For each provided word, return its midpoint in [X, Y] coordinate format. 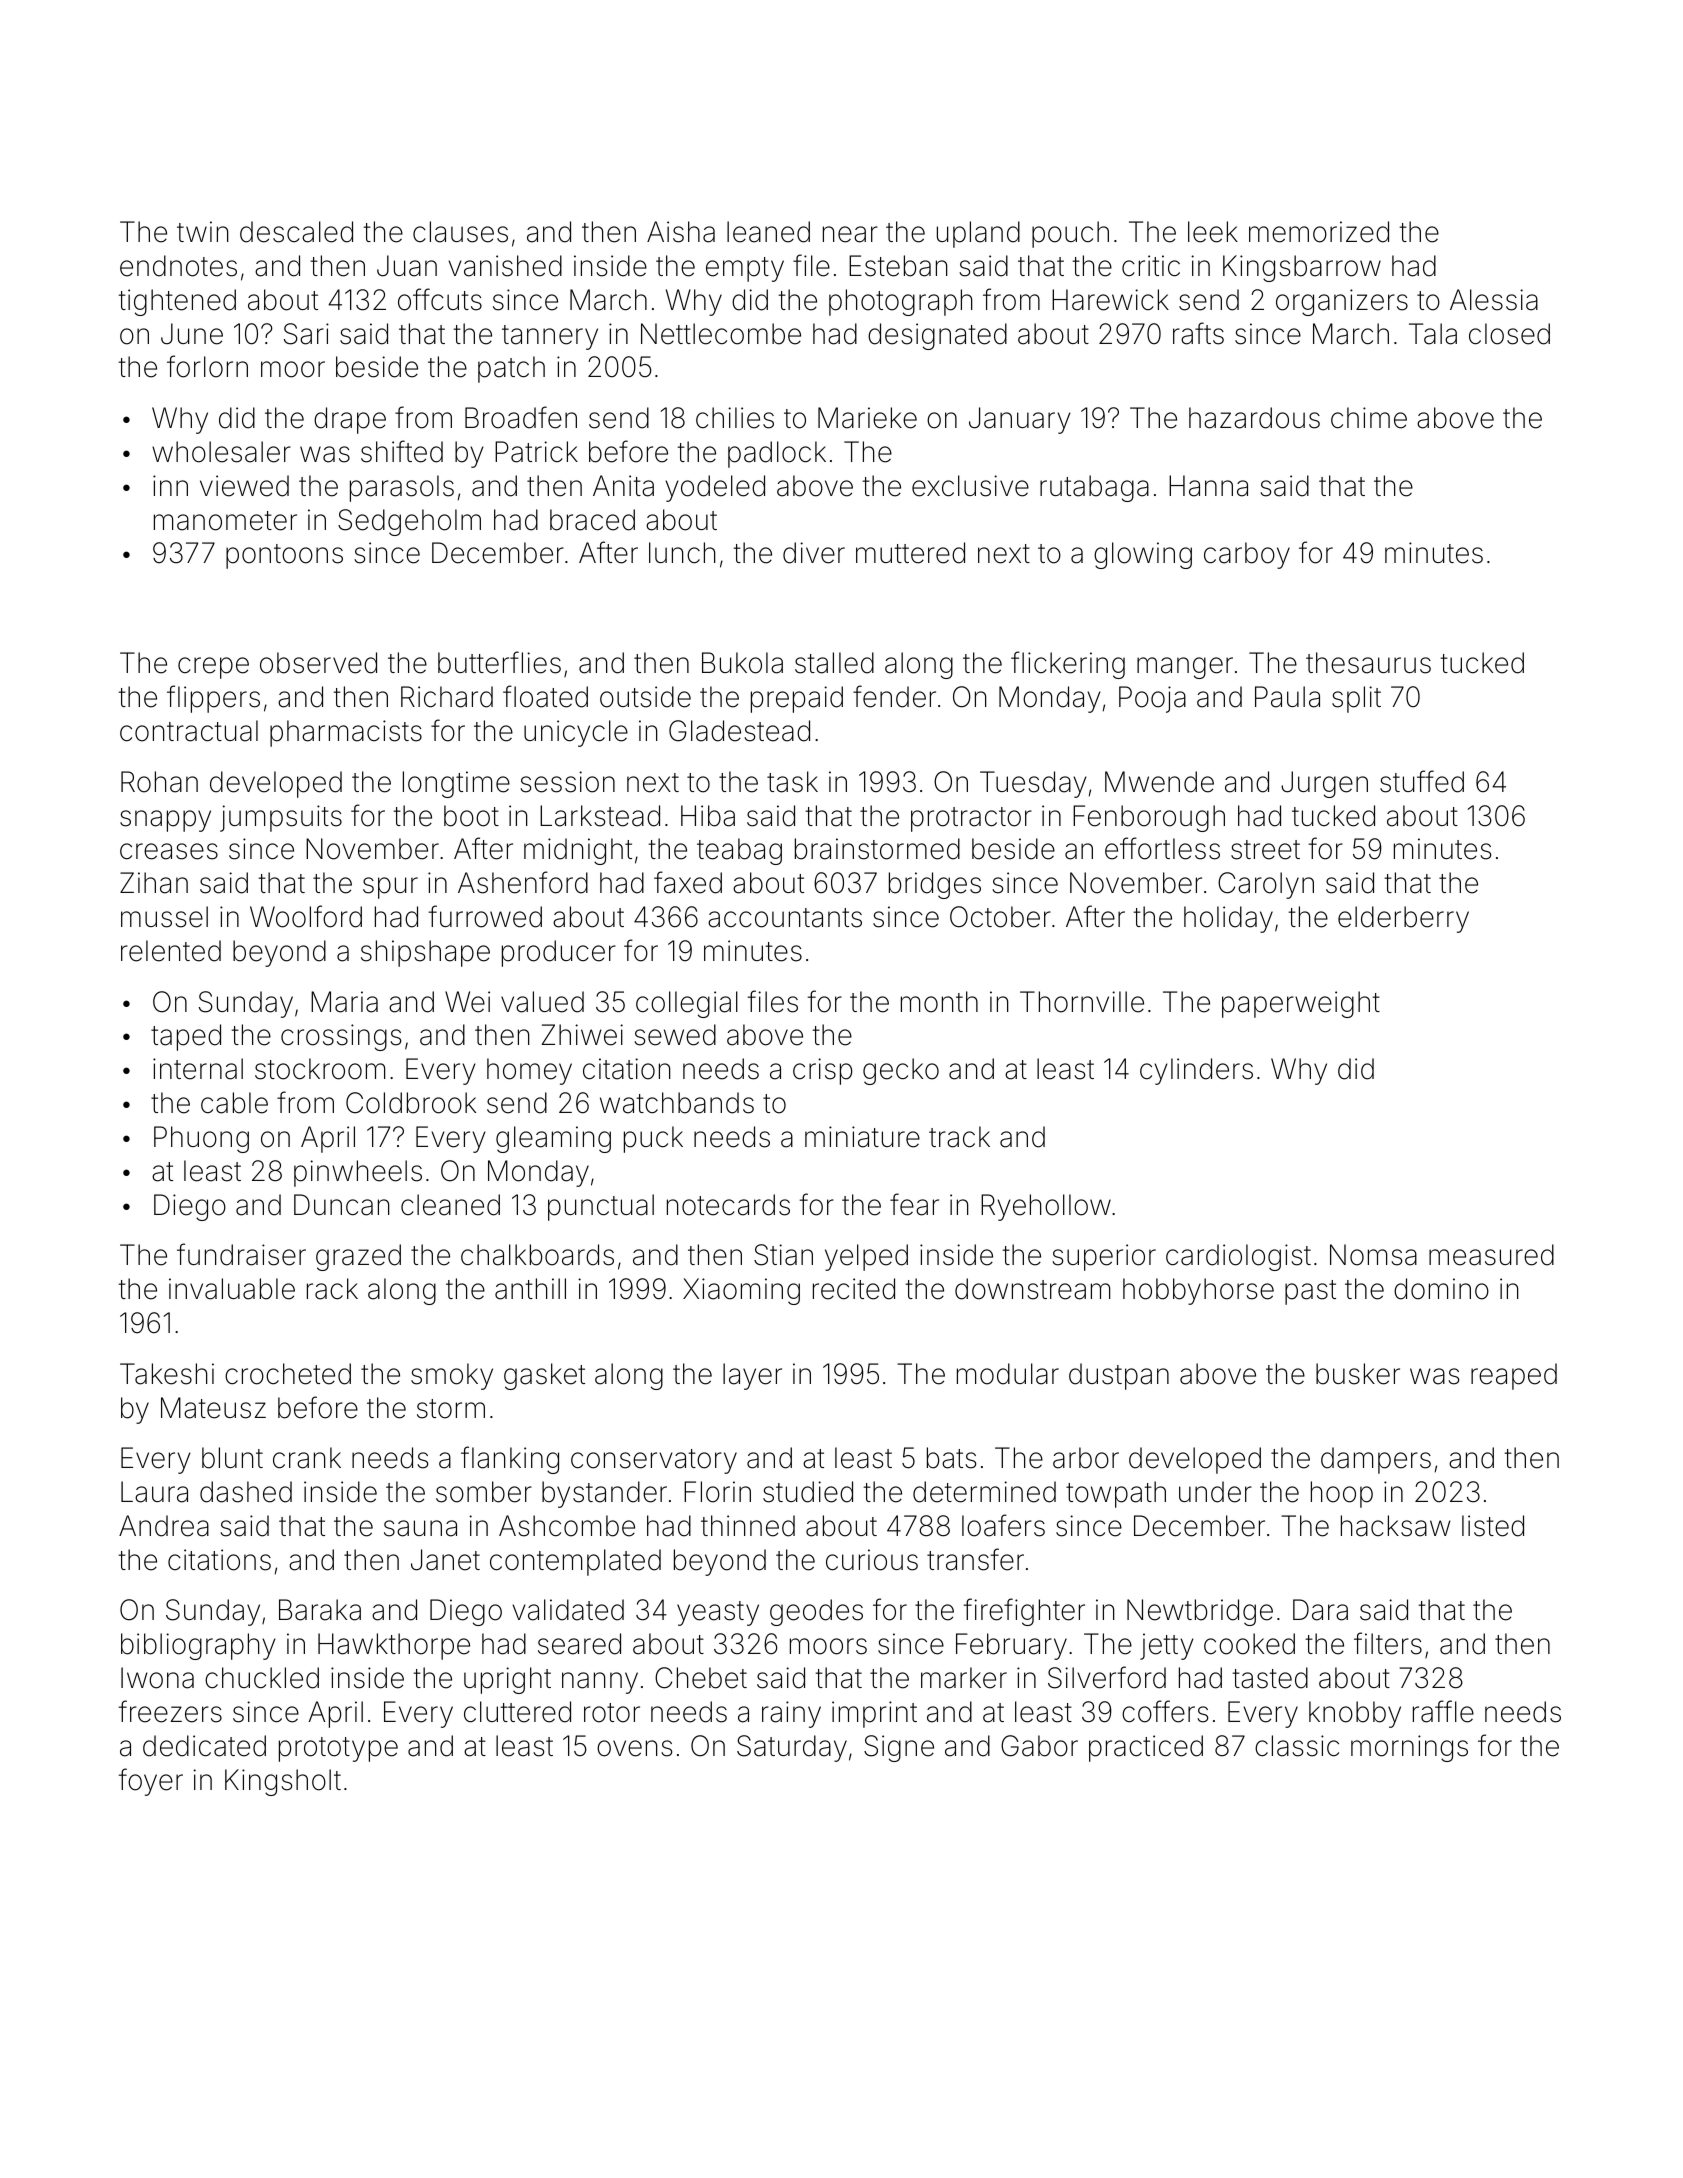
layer [752, 1376]
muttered [910, 553]
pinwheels [358, 1173]
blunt [232, 1458]
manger [1185, 668]
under [1215, 1492]
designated [937, 336]
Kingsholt [283, 1782]
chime [1369, 418]
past [1310, 1292]
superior [1104, 1257]
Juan [407, 266]
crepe [213, 668]
